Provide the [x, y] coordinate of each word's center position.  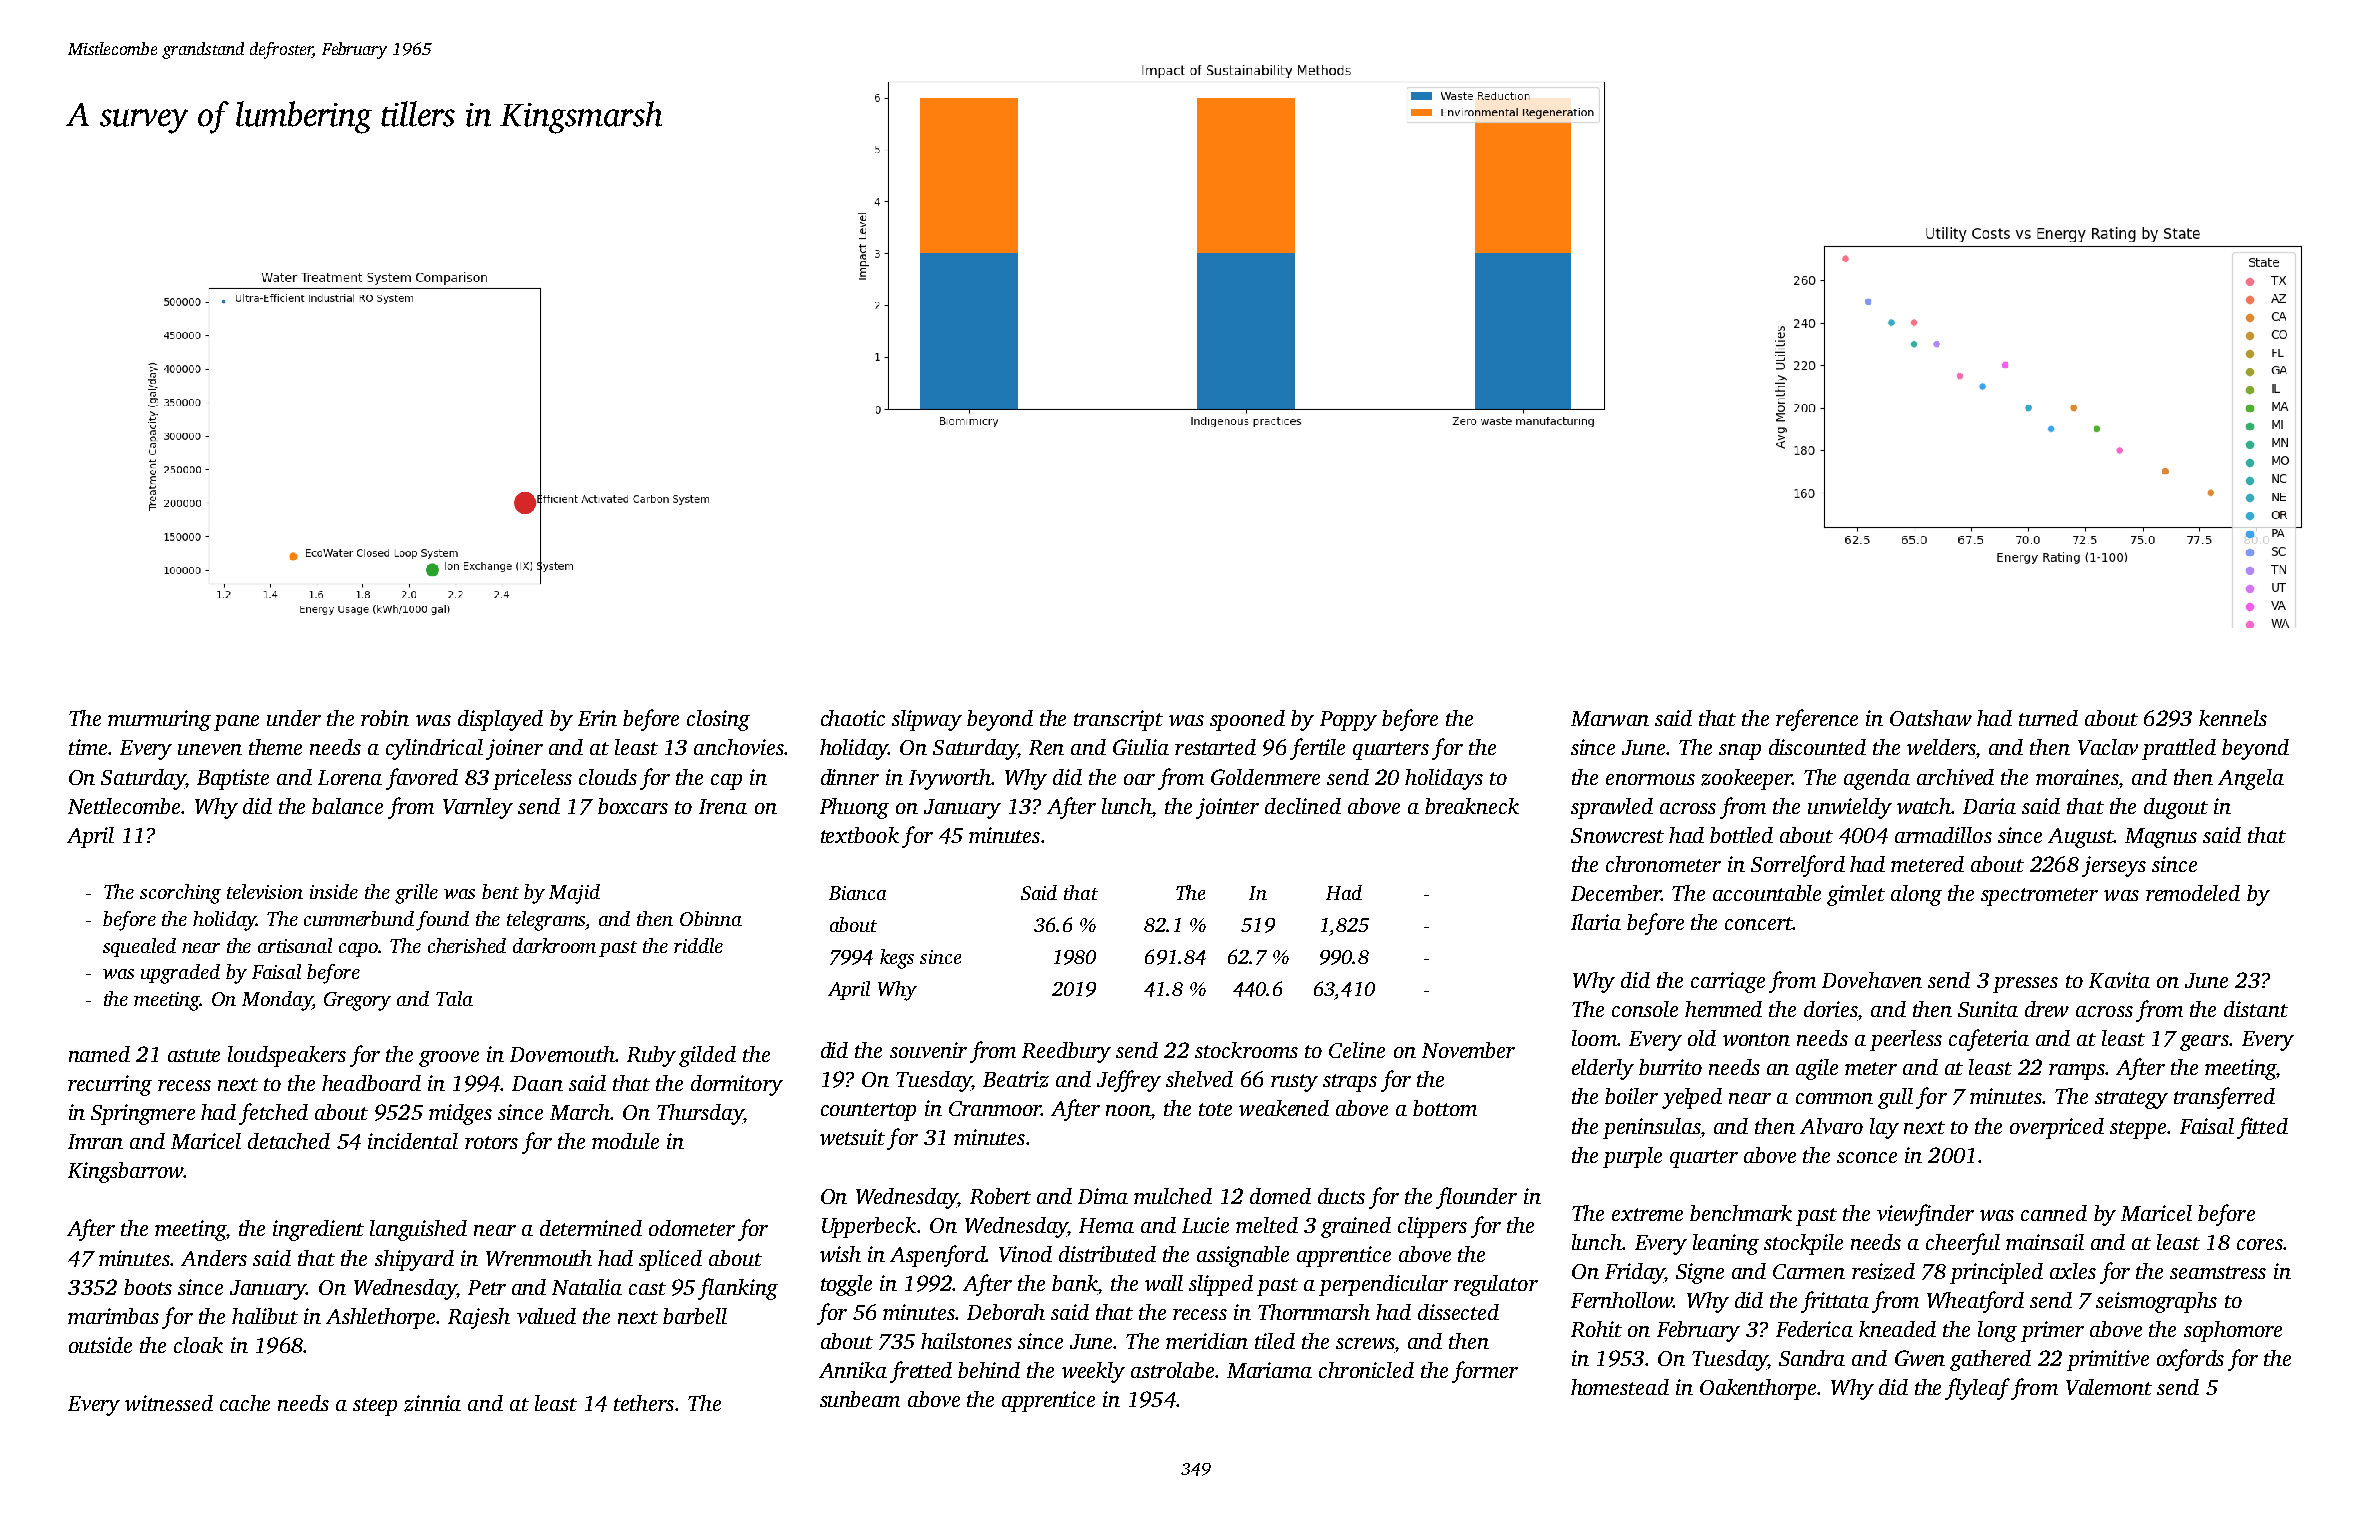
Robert [1000, 1196]
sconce [1867, 1157]
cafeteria [1989, 1040]
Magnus [2161, 838]
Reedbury [1066, 1052]
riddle [698, 945]
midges [460, 1114]
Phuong [854, 808]
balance [347, 806]
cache [245, 1403]
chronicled [1366, 1370]
